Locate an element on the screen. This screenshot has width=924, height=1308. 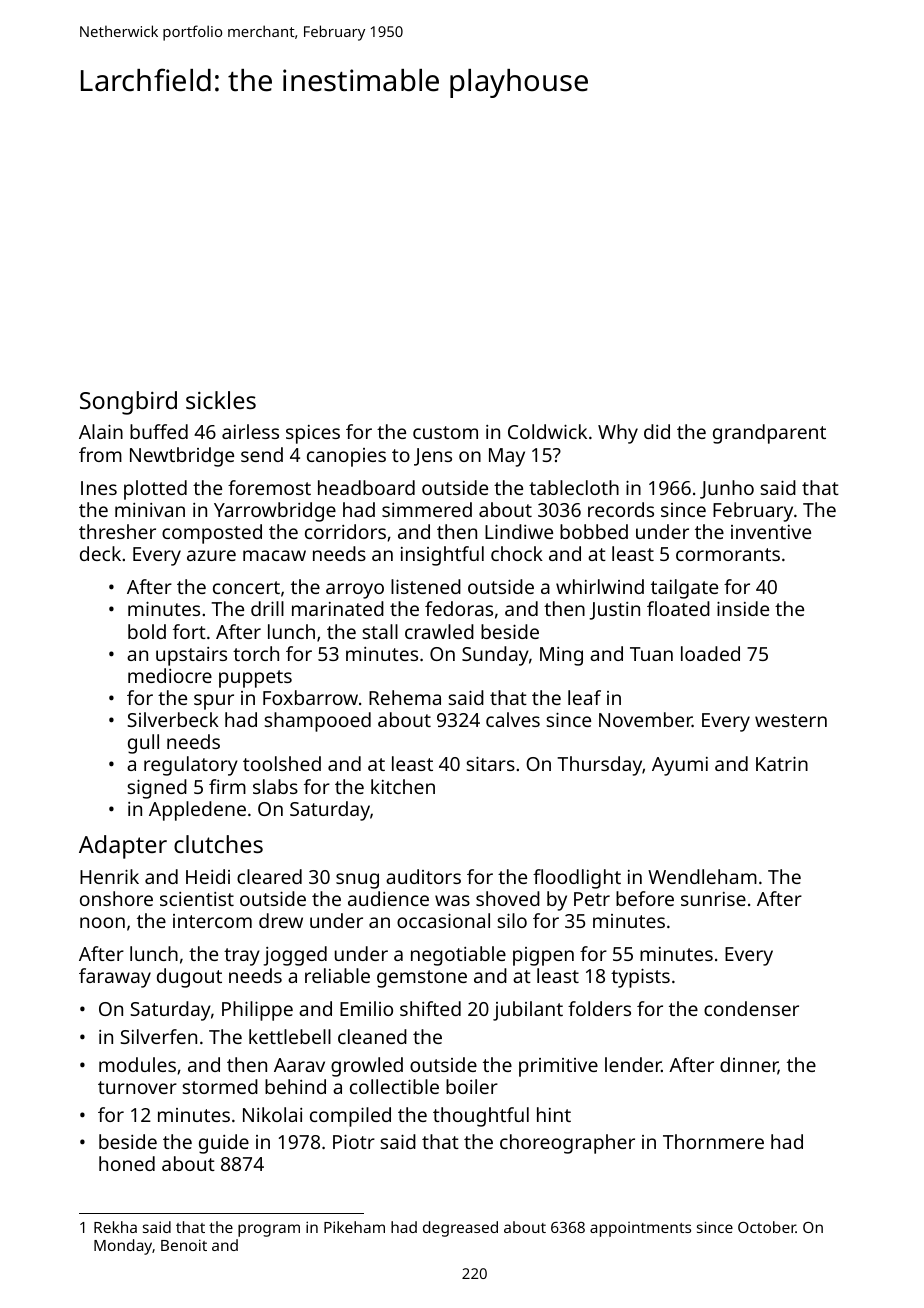
Alain is located at coordinates (101, 431).
